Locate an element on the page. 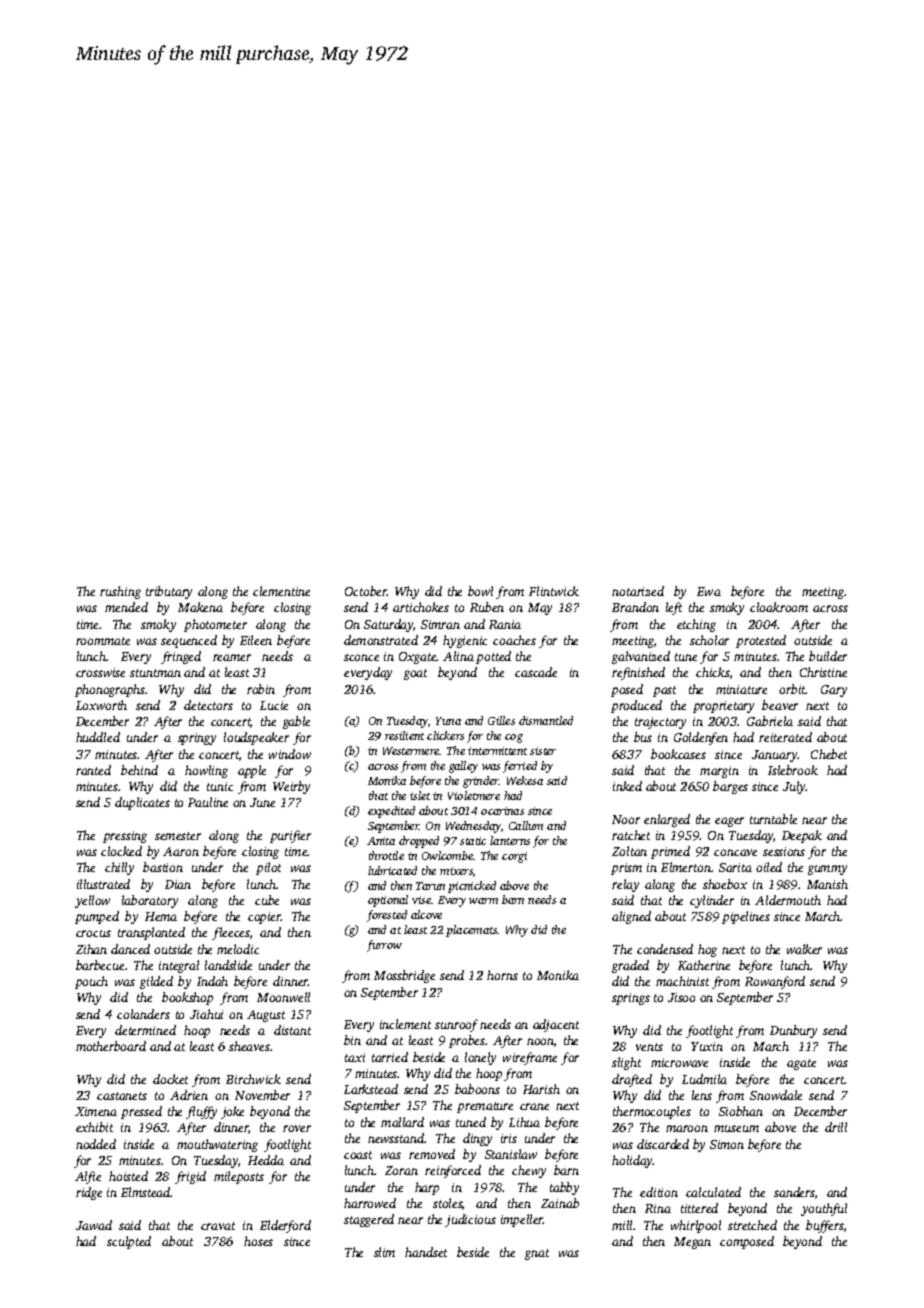 The height and width of the page is (1308, 924). hoses is located at coordinates (258, 1241).
